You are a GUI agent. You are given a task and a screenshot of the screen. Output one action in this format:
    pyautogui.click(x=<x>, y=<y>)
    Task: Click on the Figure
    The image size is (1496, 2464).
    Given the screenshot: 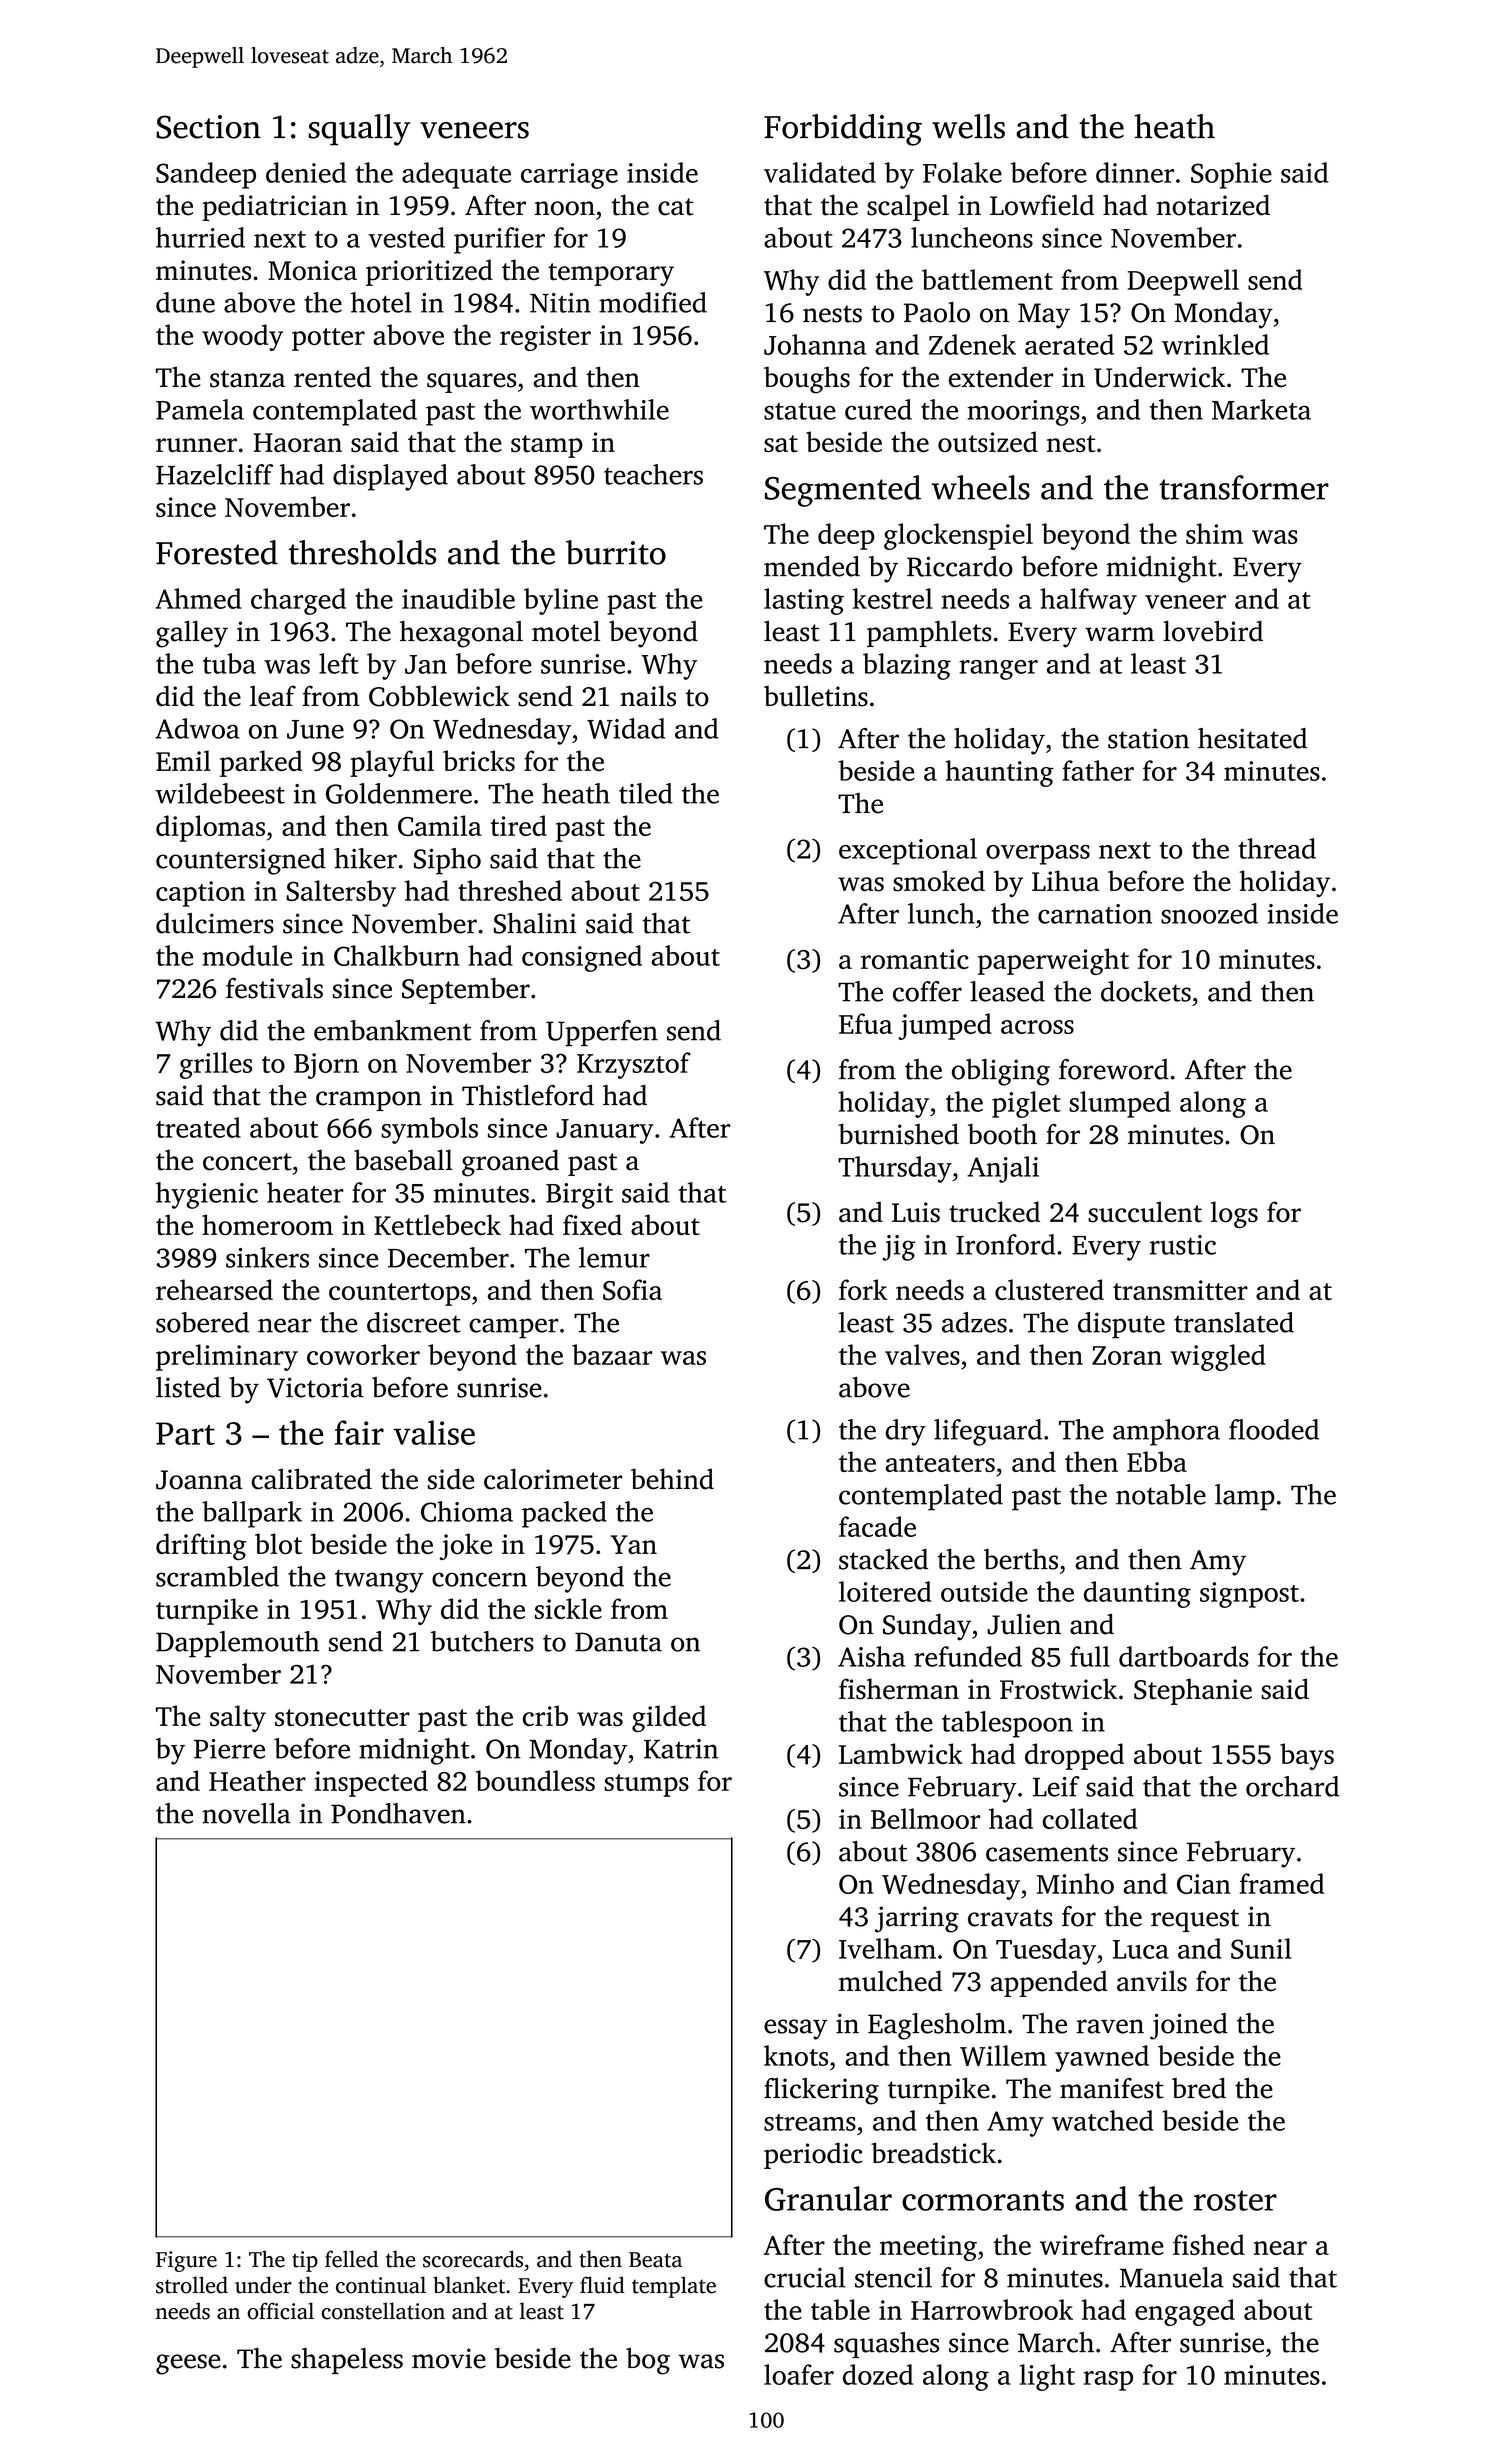 What is the action you would take?
    pyautogui.click(x=186, y=2261)
